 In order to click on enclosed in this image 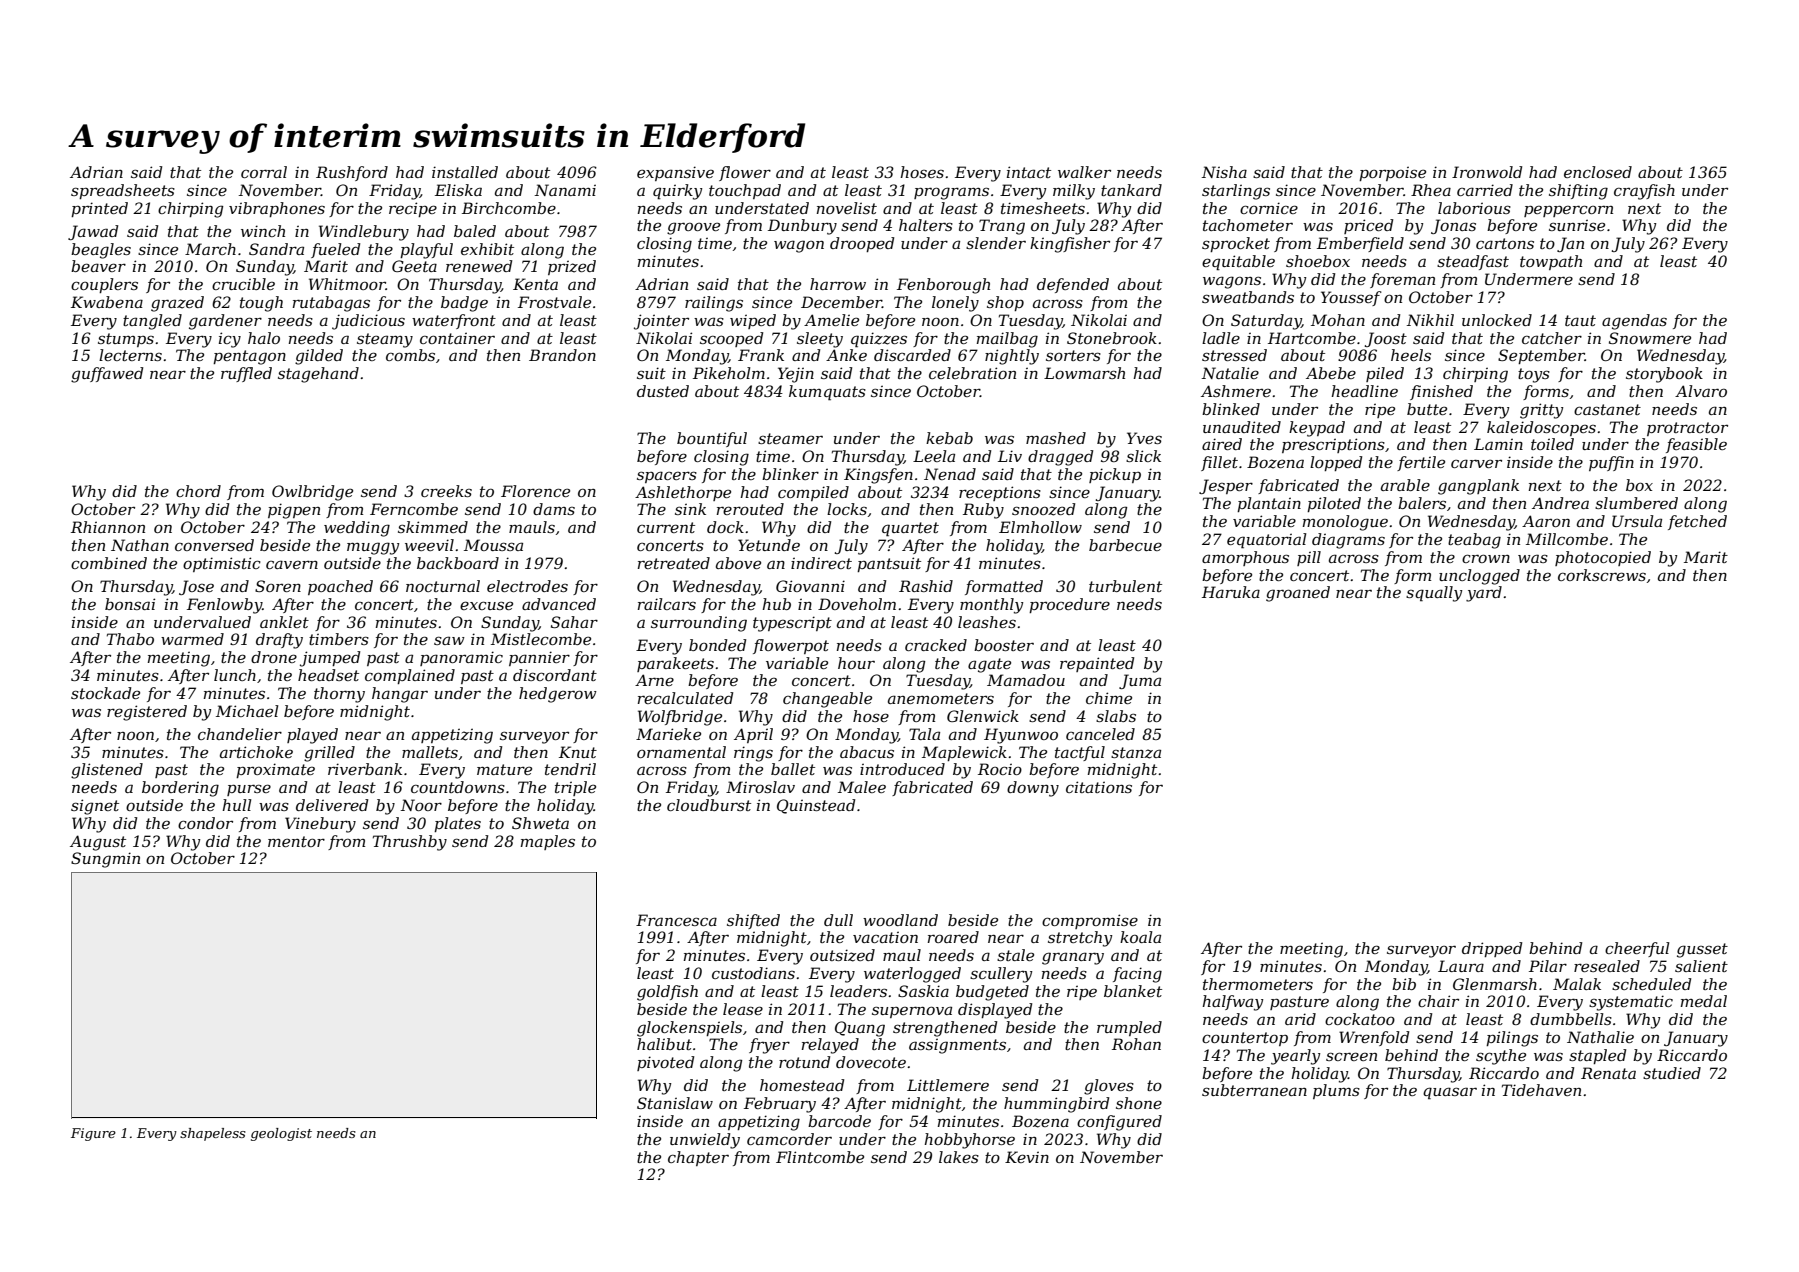, I will do `click(1598, 172)`.
